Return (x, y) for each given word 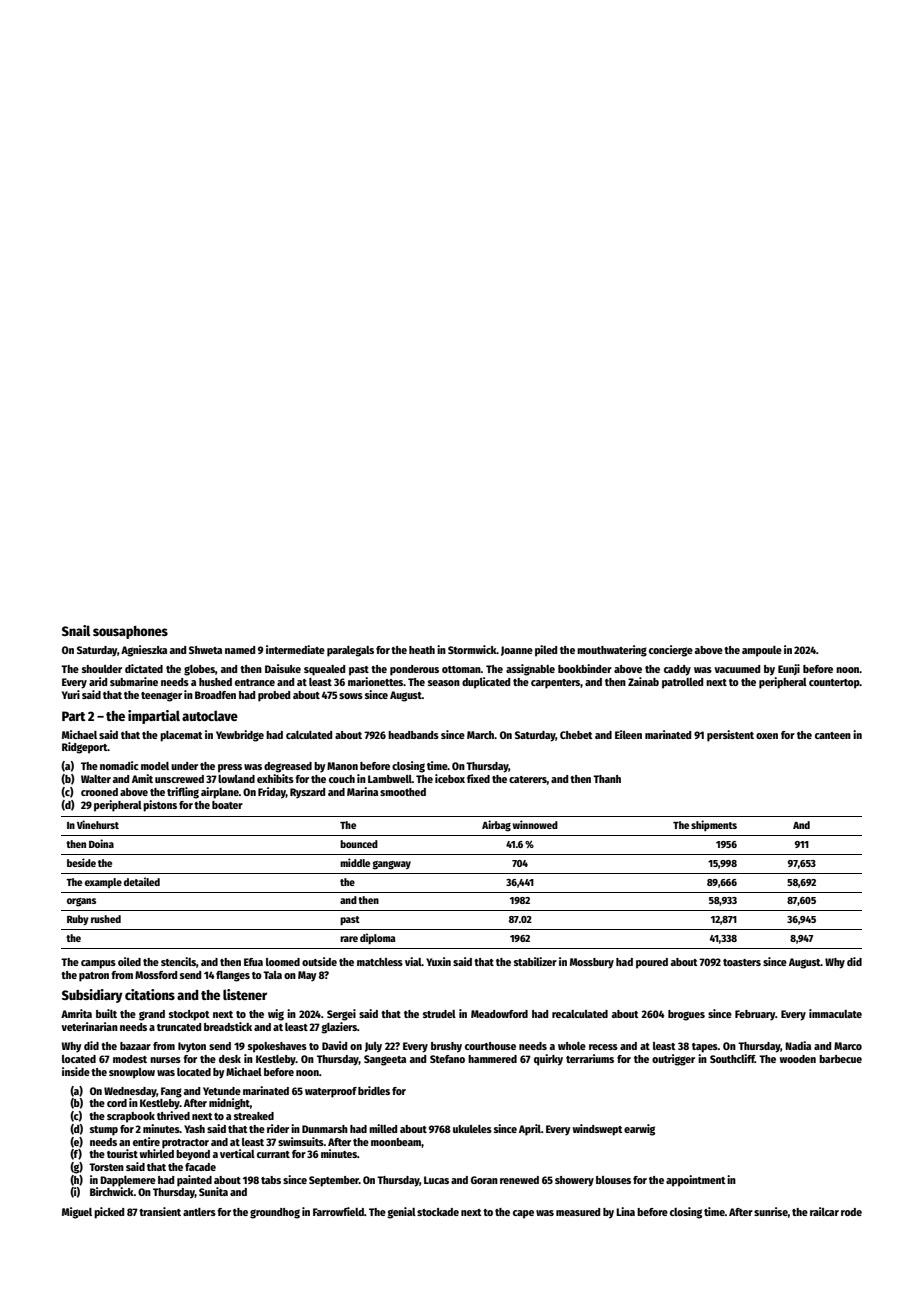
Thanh (607, 779)
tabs (271, 1180)
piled (546, 651)
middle (355, 862)
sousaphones (130, 632)
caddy (677, 670)
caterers (528, 779)
